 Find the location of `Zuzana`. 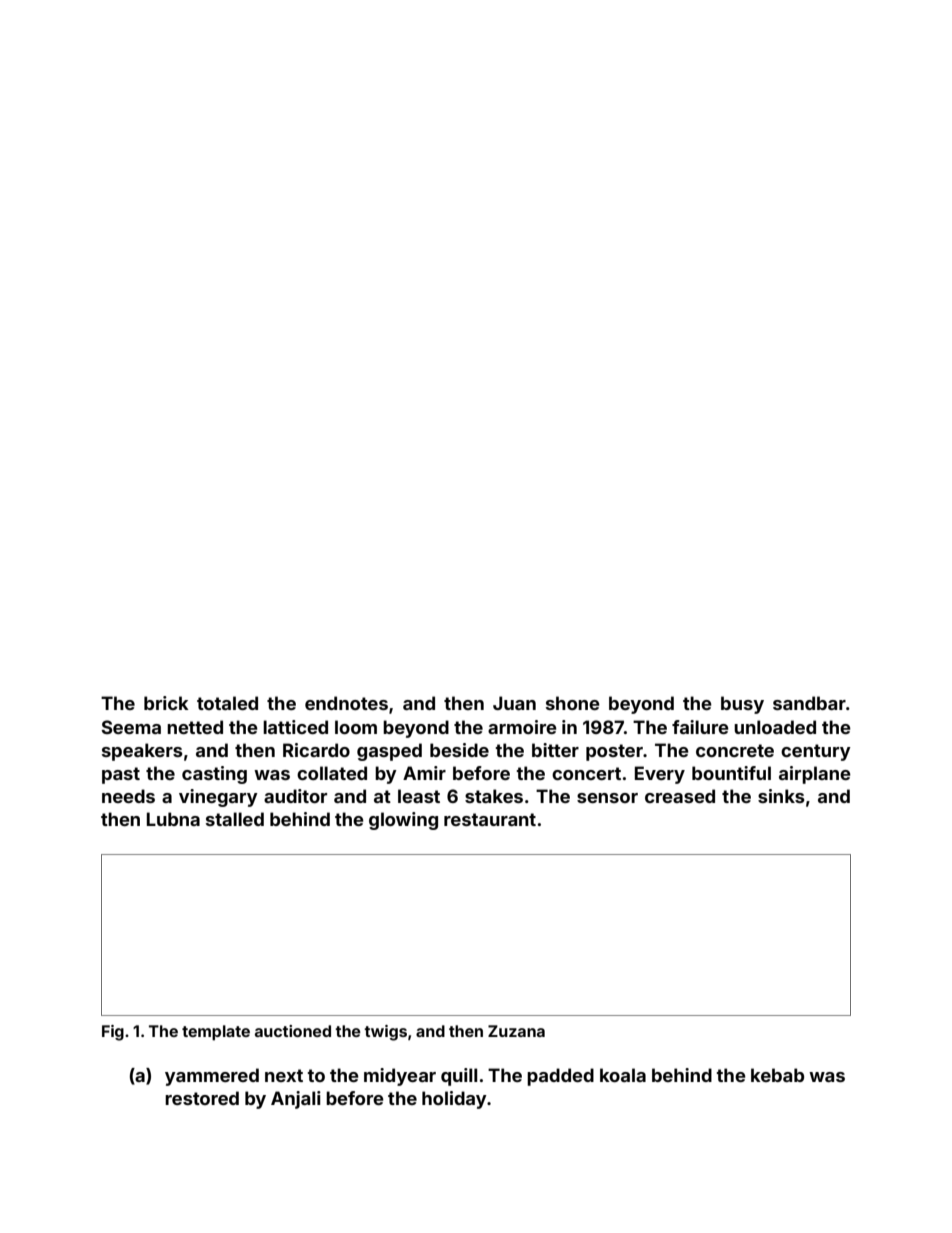

Zuzana is located at coordinates (516, 1031).
